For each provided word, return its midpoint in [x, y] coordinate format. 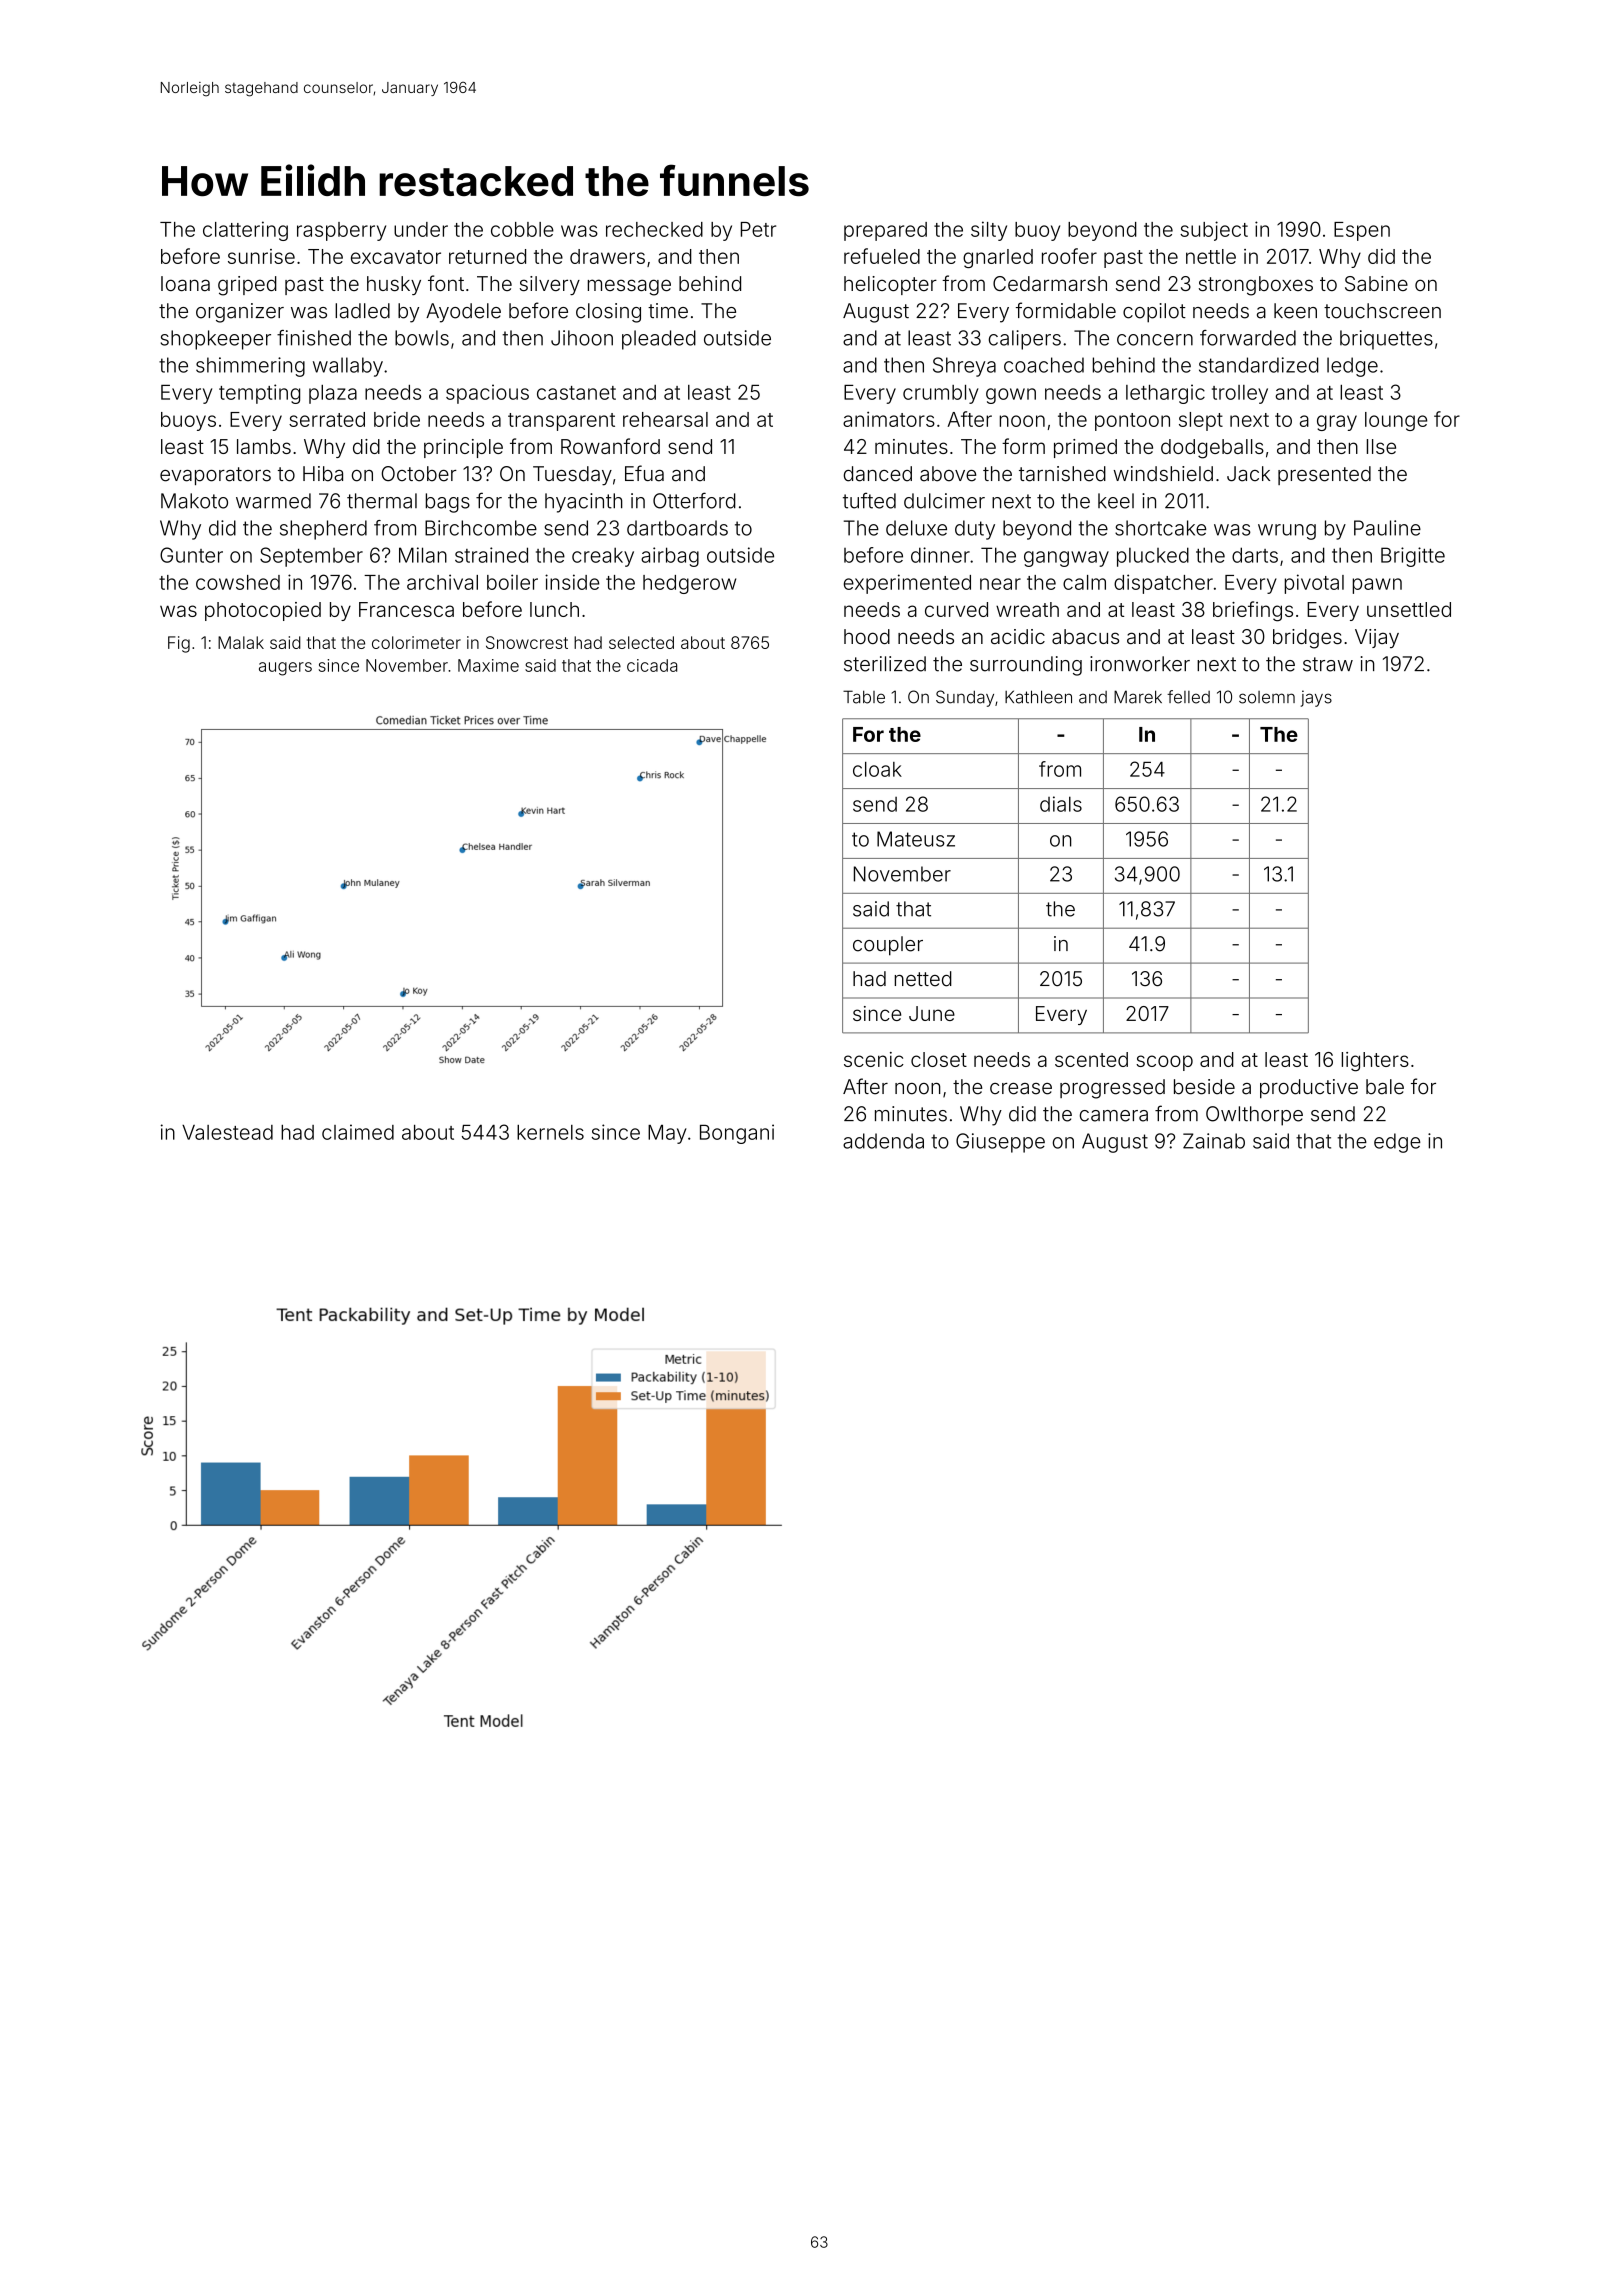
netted [923, 979]
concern [1155, 340]
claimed [358, 1132]
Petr [758, 229]
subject [1214, 231]
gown [1011, 396]
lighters [1375, 1062]
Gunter [191, 555]
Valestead [227, 1132]
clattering [245, 231]
